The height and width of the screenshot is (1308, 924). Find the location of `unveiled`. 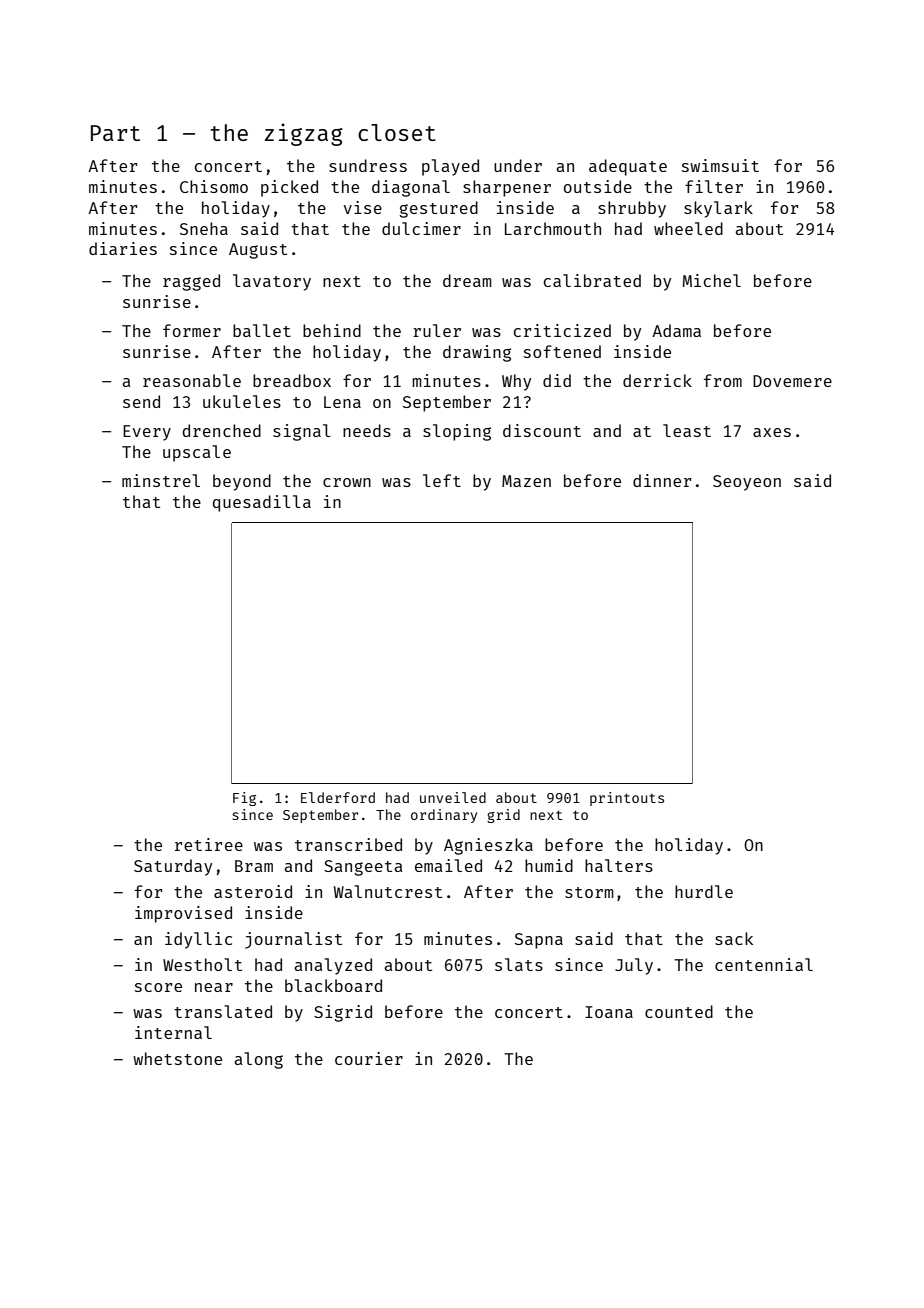

unveiled is located at coordinates (453, 797).
